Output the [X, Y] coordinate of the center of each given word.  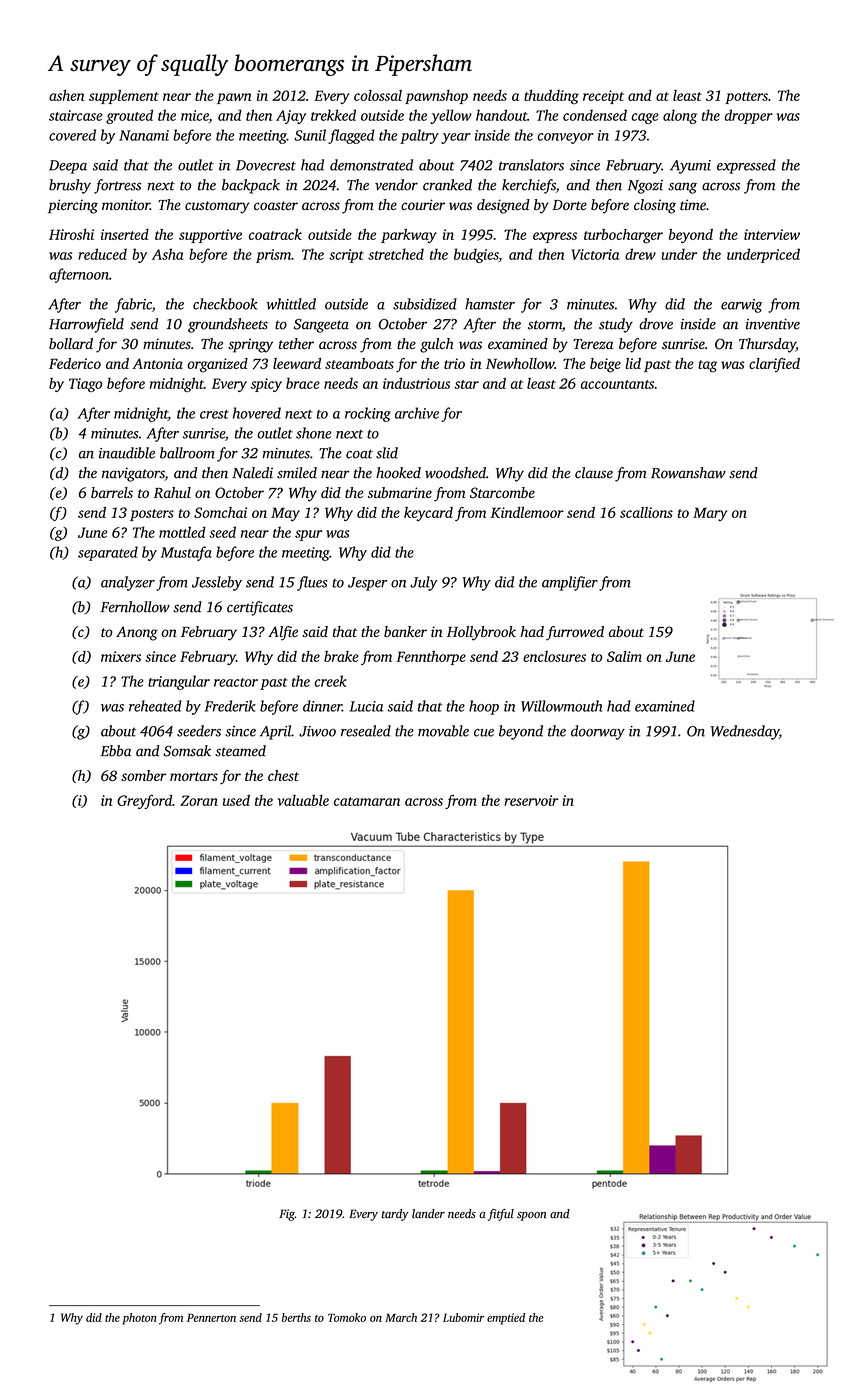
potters [746, 98]
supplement [124, 97]
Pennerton [211, 1317]
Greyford [144, 801]
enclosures [554, 656]
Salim [624, 656]
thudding [551, 97]
